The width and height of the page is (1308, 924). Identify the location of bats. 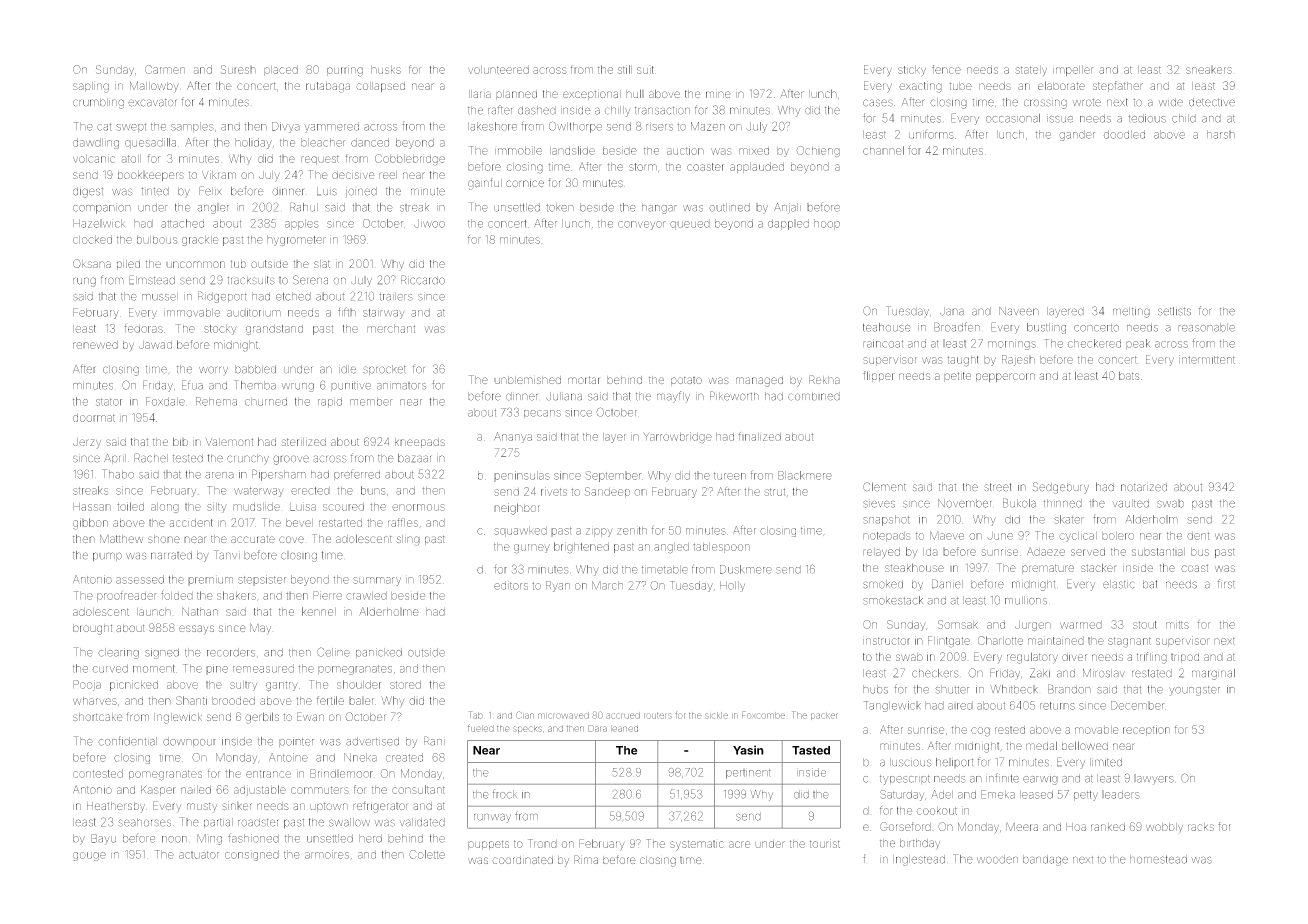
(1129, 375).
